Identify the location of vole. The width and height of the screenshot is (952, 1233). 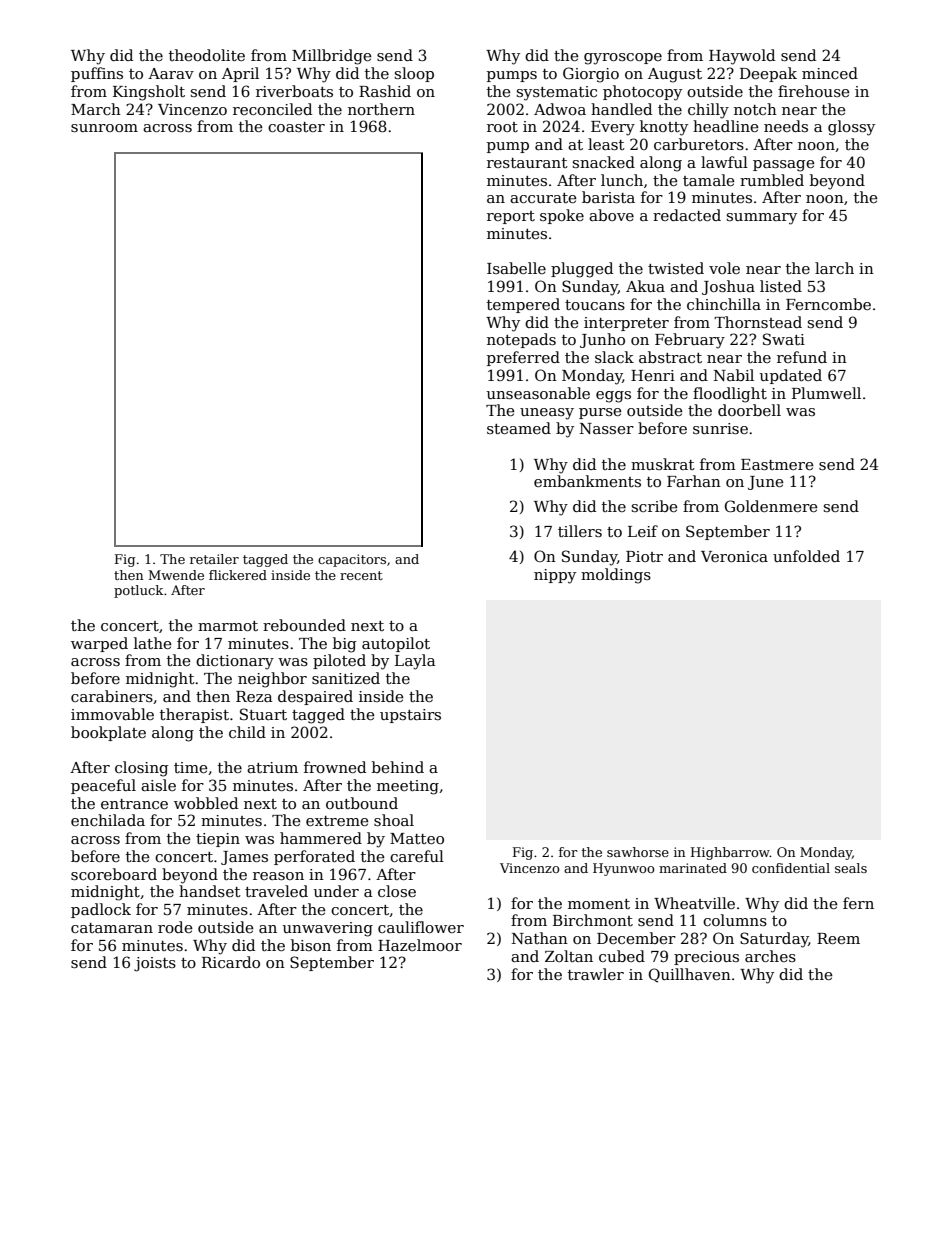
(724, 268).
